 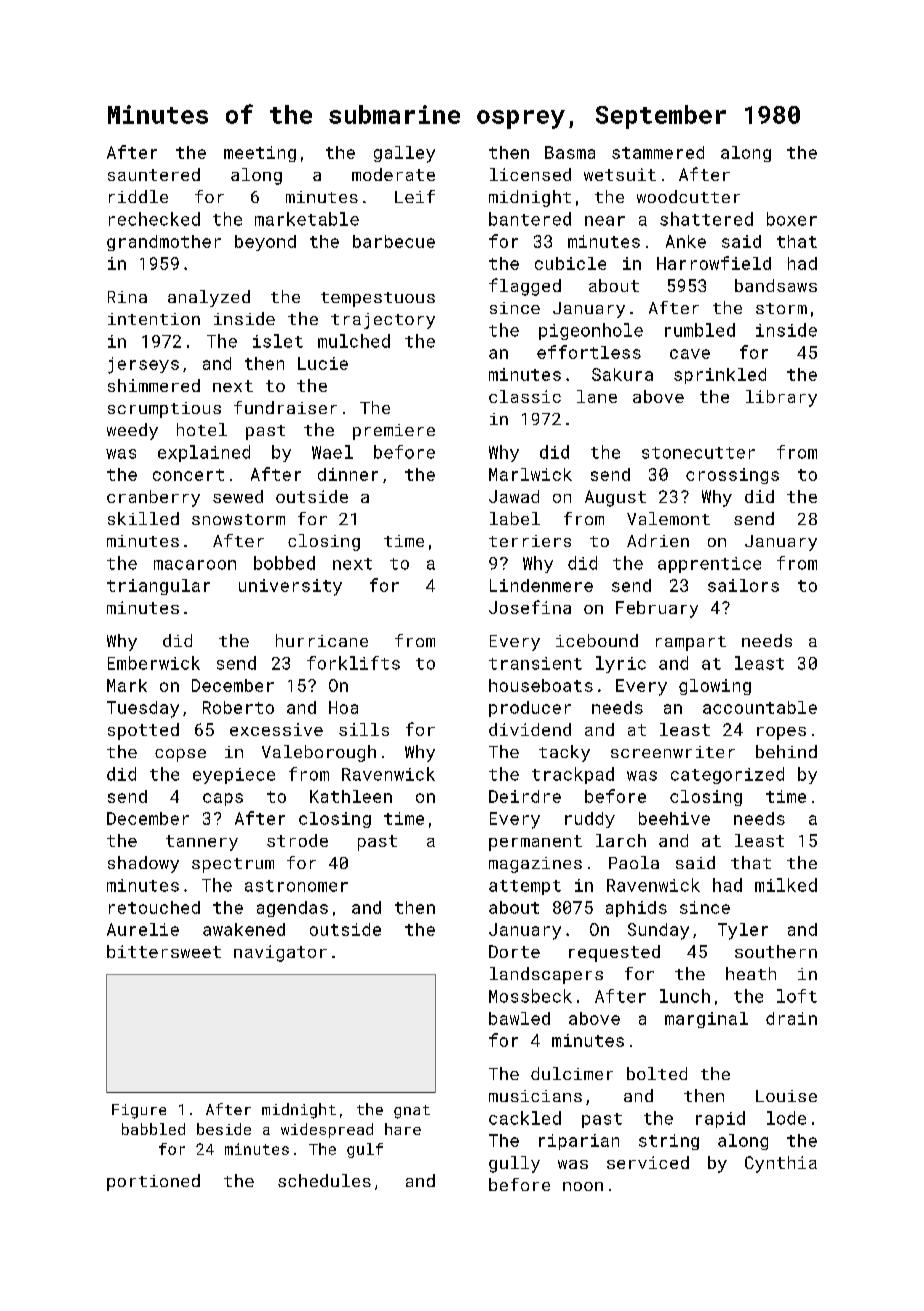 I want to click on Josefina, so click(x=530, y=607).
